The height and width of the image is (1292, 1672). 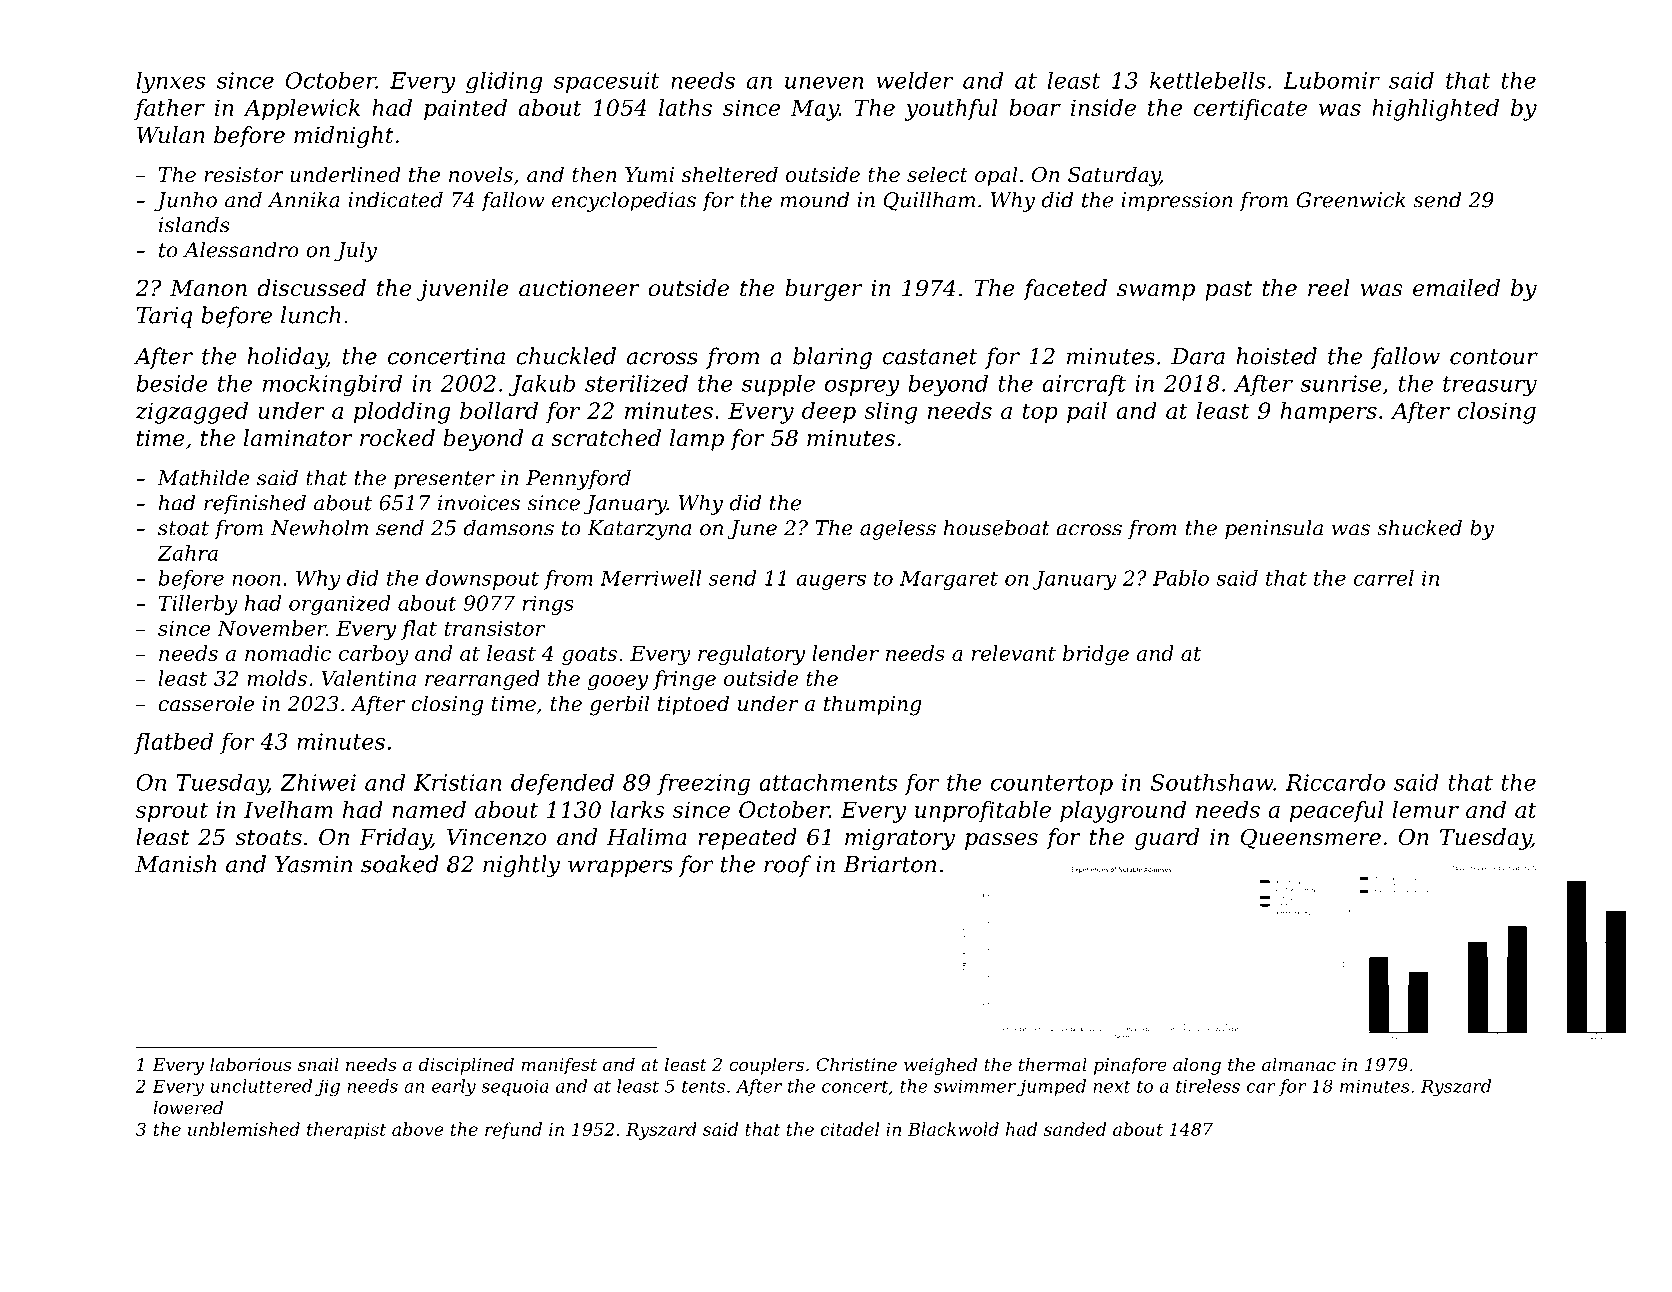 I want to click on Wulan, so click(x=171, y=135).
